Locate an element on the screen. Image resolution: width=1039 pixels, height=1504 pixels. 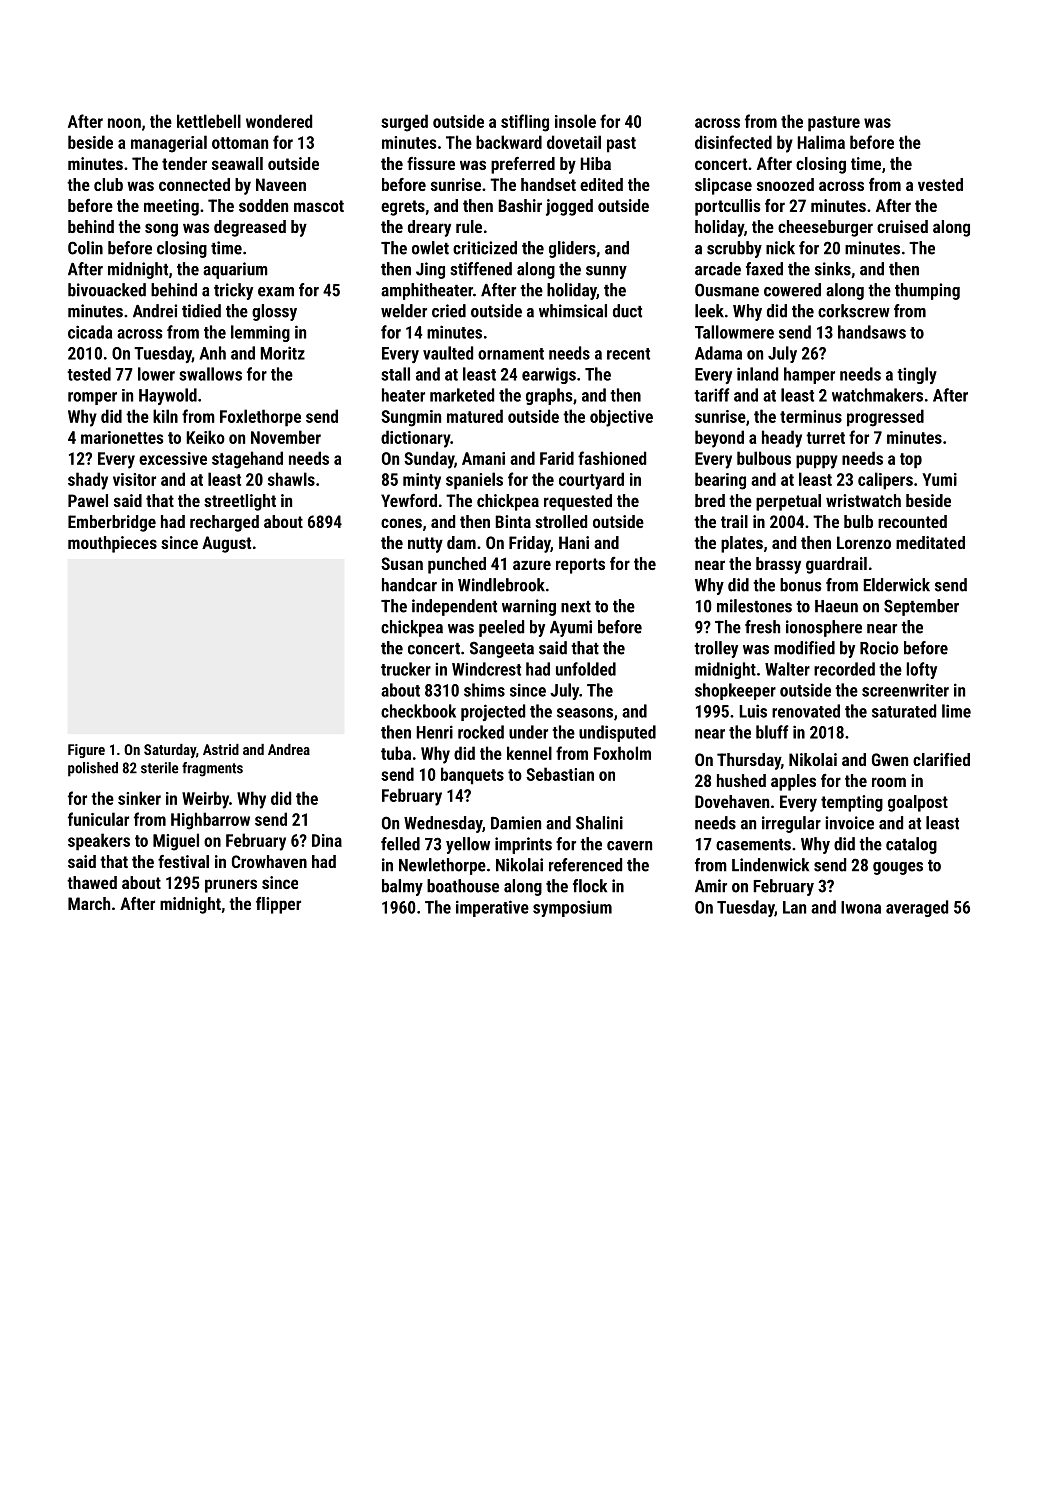
Wednesday is located at coordinates (443, 824).
